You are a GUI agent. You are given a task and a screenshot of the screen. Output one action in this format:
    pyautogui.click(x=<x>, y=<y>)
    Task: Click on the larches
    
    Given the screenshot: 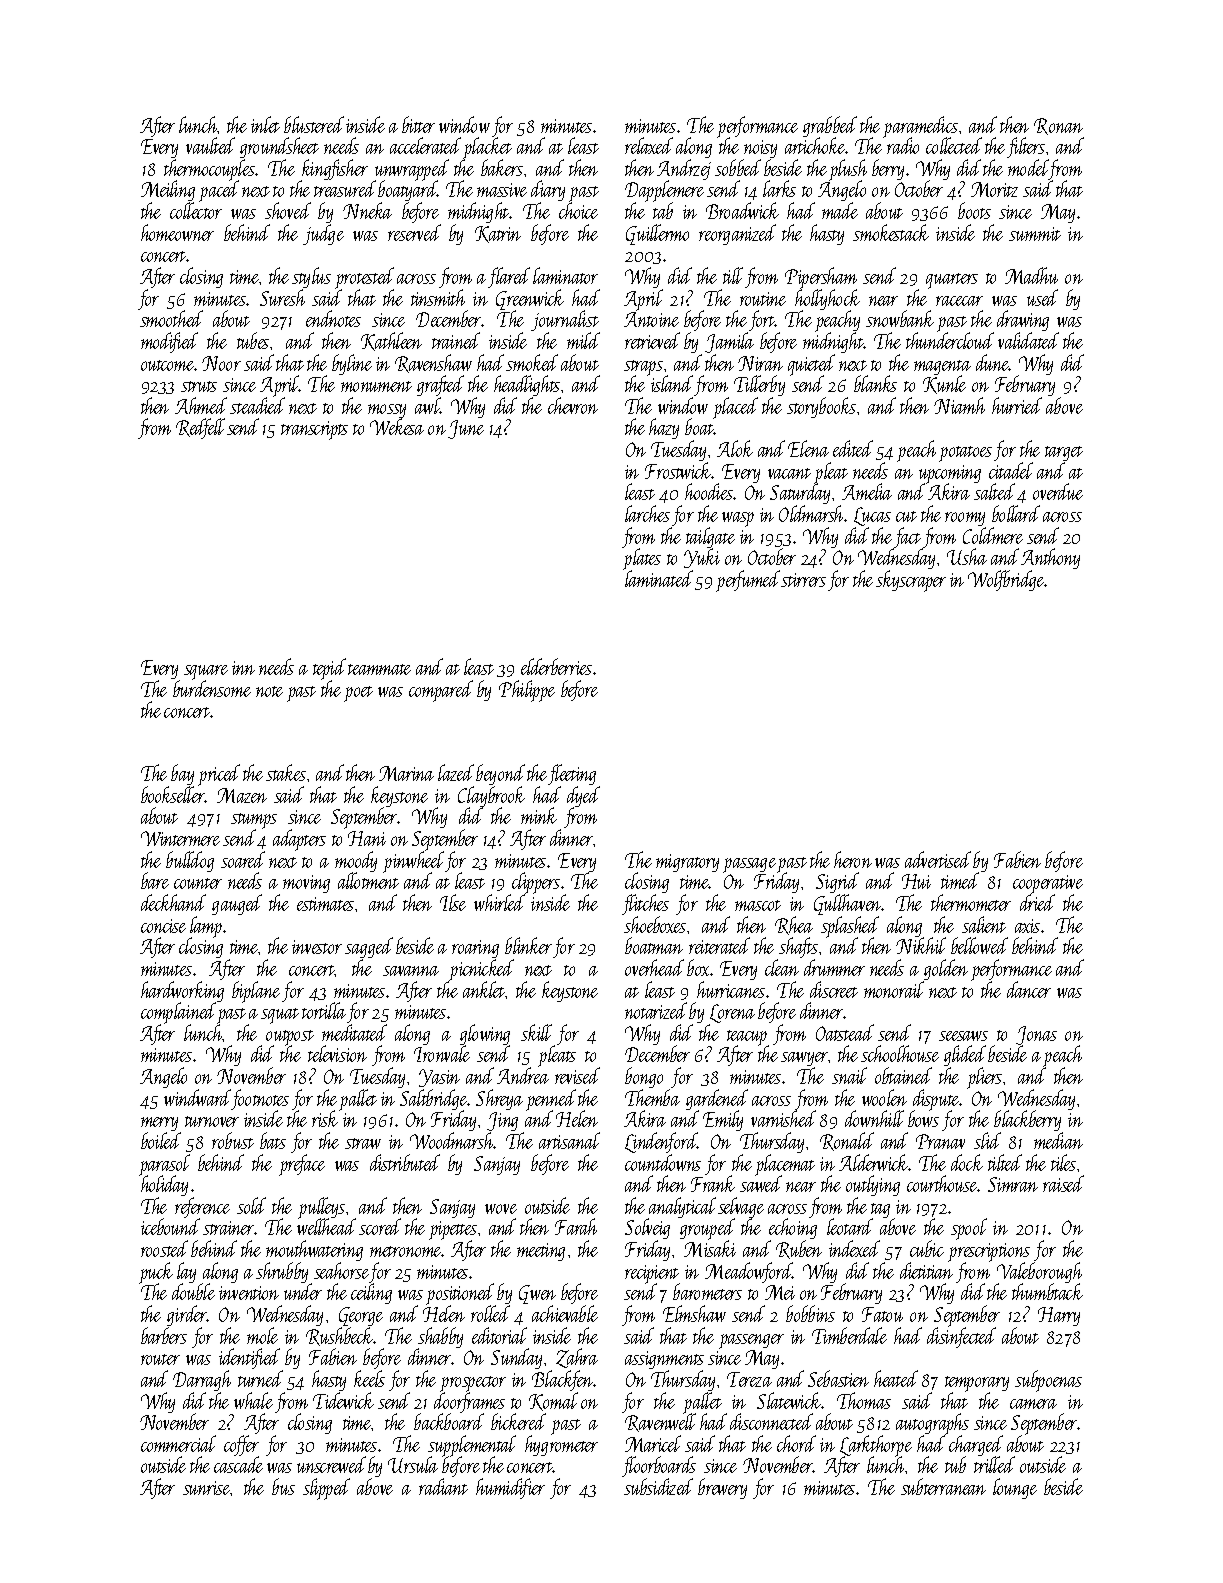 What is the action you would take?
    pyautogui.click(x=647, y=513)
